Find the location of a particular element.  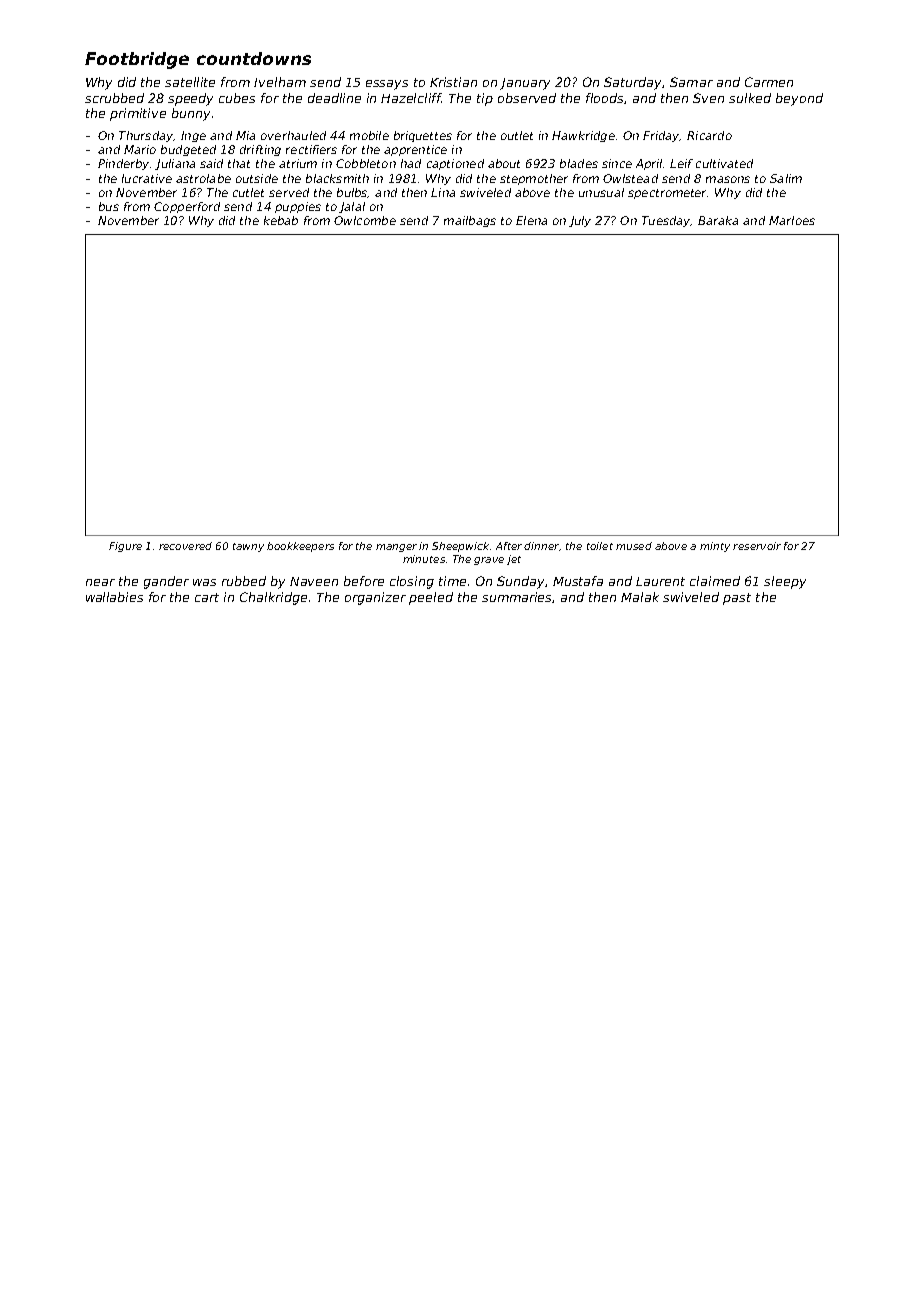

Owlcombe is located at coordinates (365, 220).
